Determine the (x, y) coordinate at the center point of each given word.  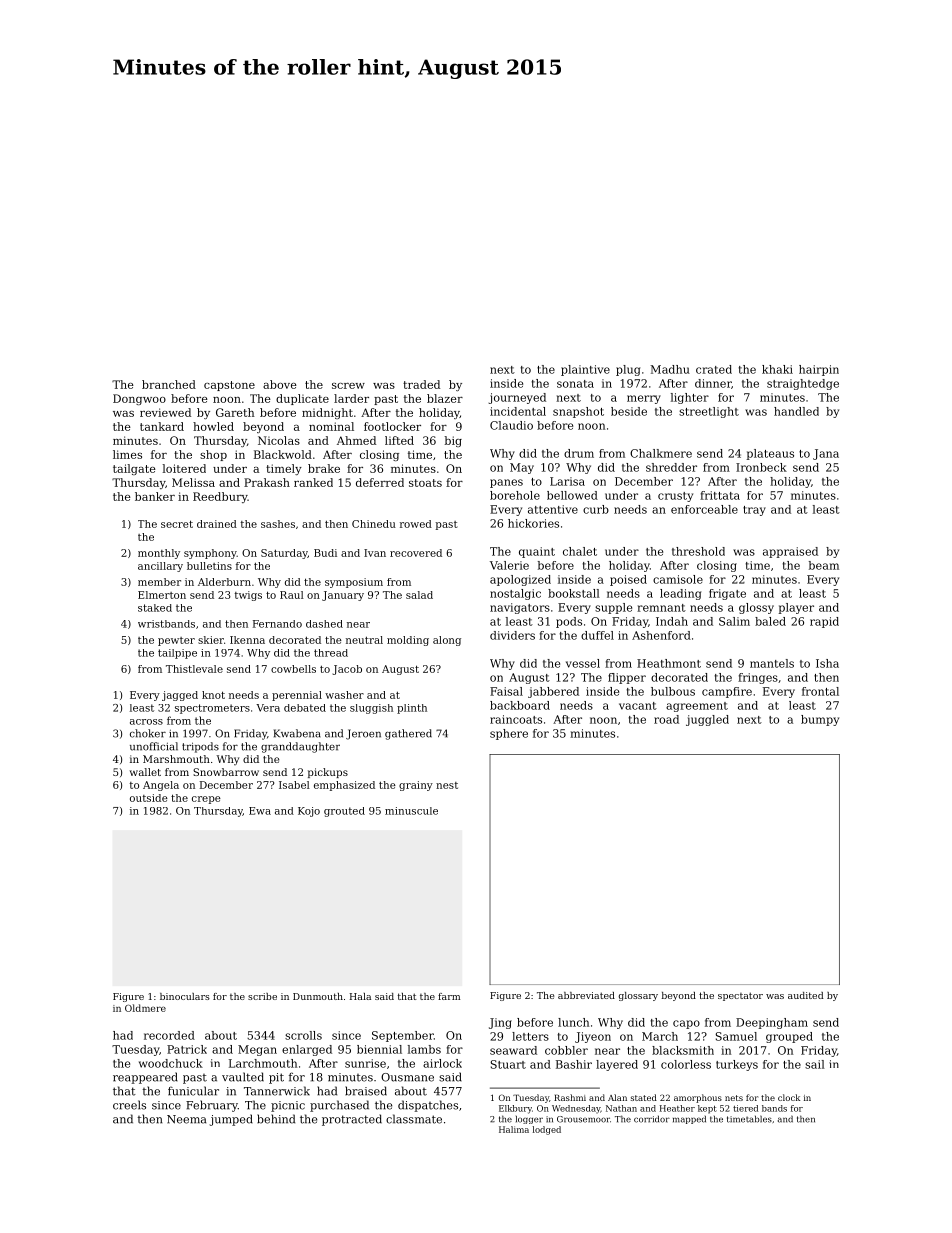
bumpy (820, 720)
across (146, 722)
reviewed (165, 412)
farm (449, 996)
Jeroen (363, 734)
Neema (186, 1119)
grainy (416, 786)
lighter (690, 398)
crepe (206, 800)
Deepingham (772, 1023)
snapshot (578, 412)
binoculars (185, 996)
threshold (698, 551)
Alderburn (224, 582)
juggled (707, 720)
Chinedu (374, 524)
